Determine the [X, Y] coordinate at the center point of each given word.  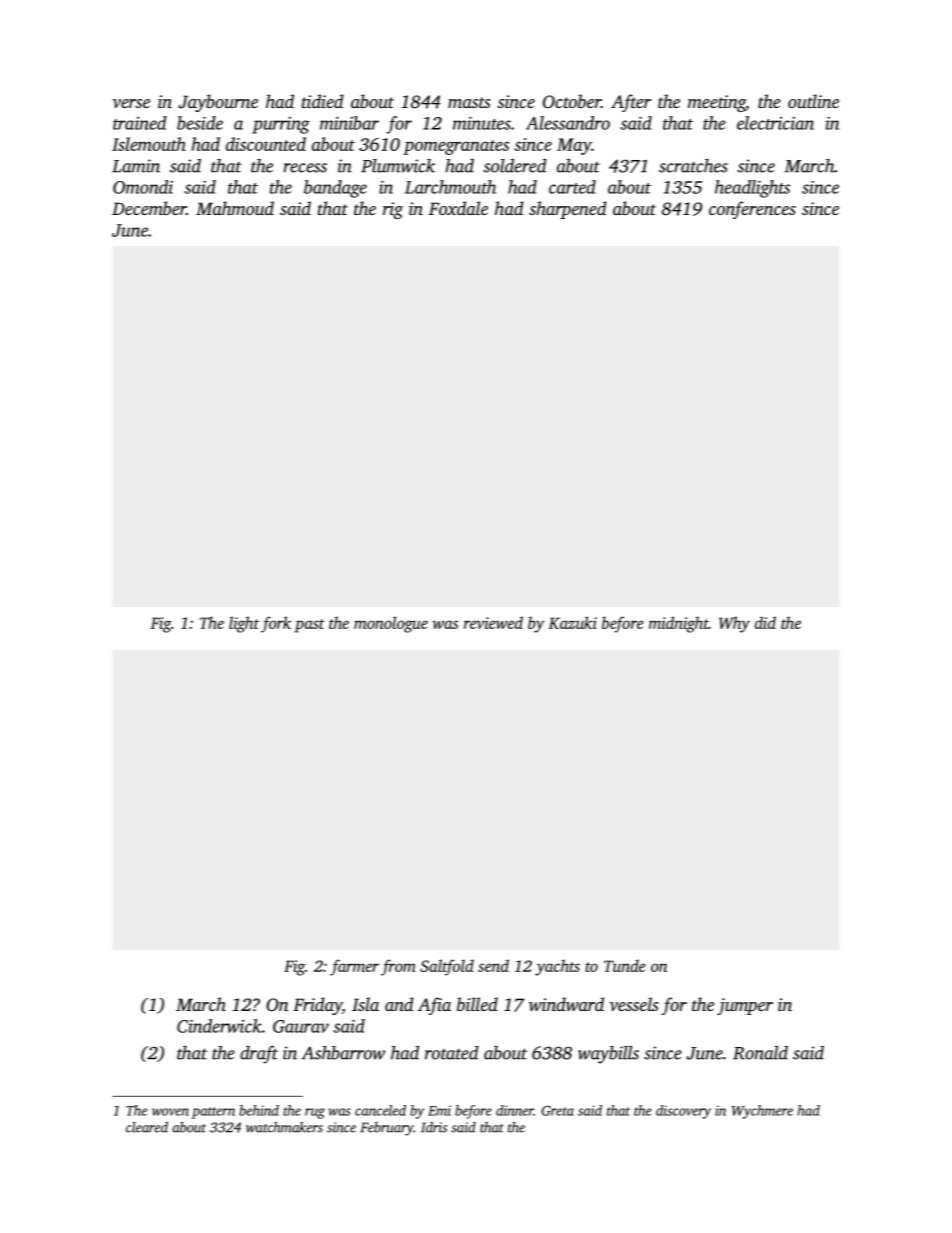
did [765, 622]
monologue [391, 624]
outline [813, 101]
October [572, 101]
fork [276, 624]
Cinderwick [219, 1026]
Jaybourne [218, 103]
